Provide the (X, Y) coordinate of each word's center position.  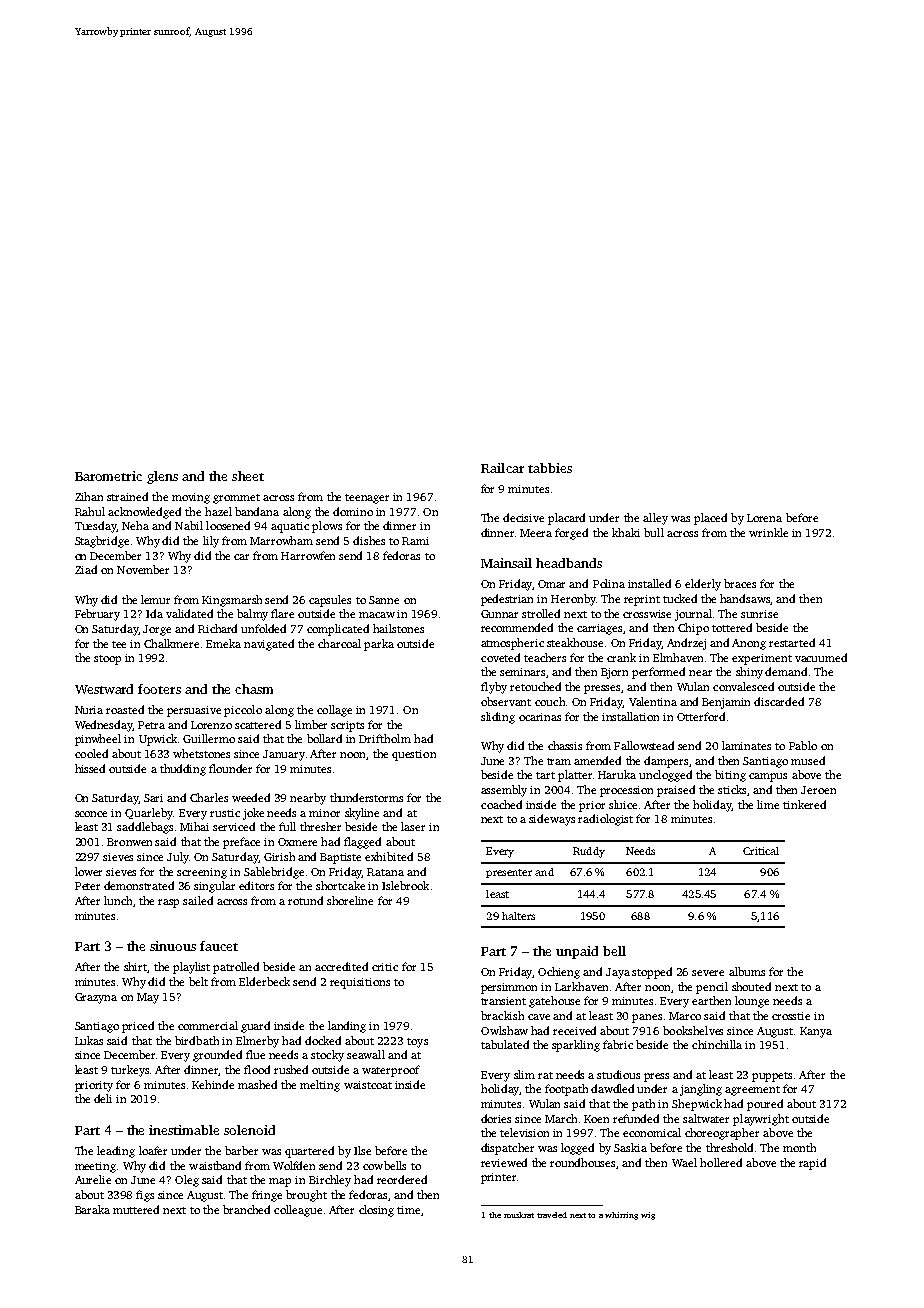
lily (211, 542)
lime (768, 804)
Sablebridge (274, 873)
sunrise (759, 614)
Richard (217, 628)
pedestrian (507, 600)
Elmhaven (678, 657)
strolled (541, 613)
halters (518, 916)
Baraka (92, 1209)
